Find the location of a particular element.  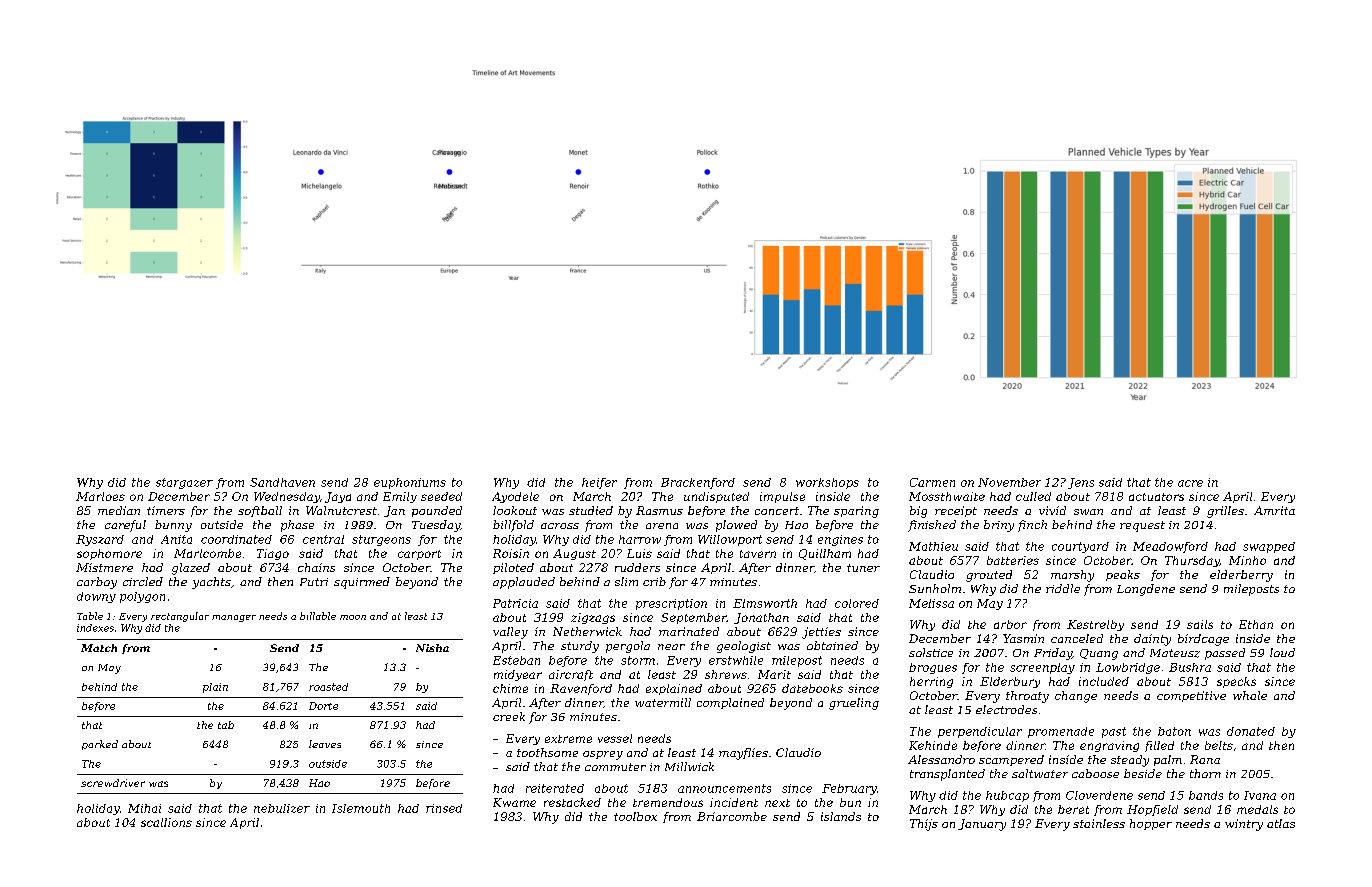

Thijs is located at coordinates (924, 825).
